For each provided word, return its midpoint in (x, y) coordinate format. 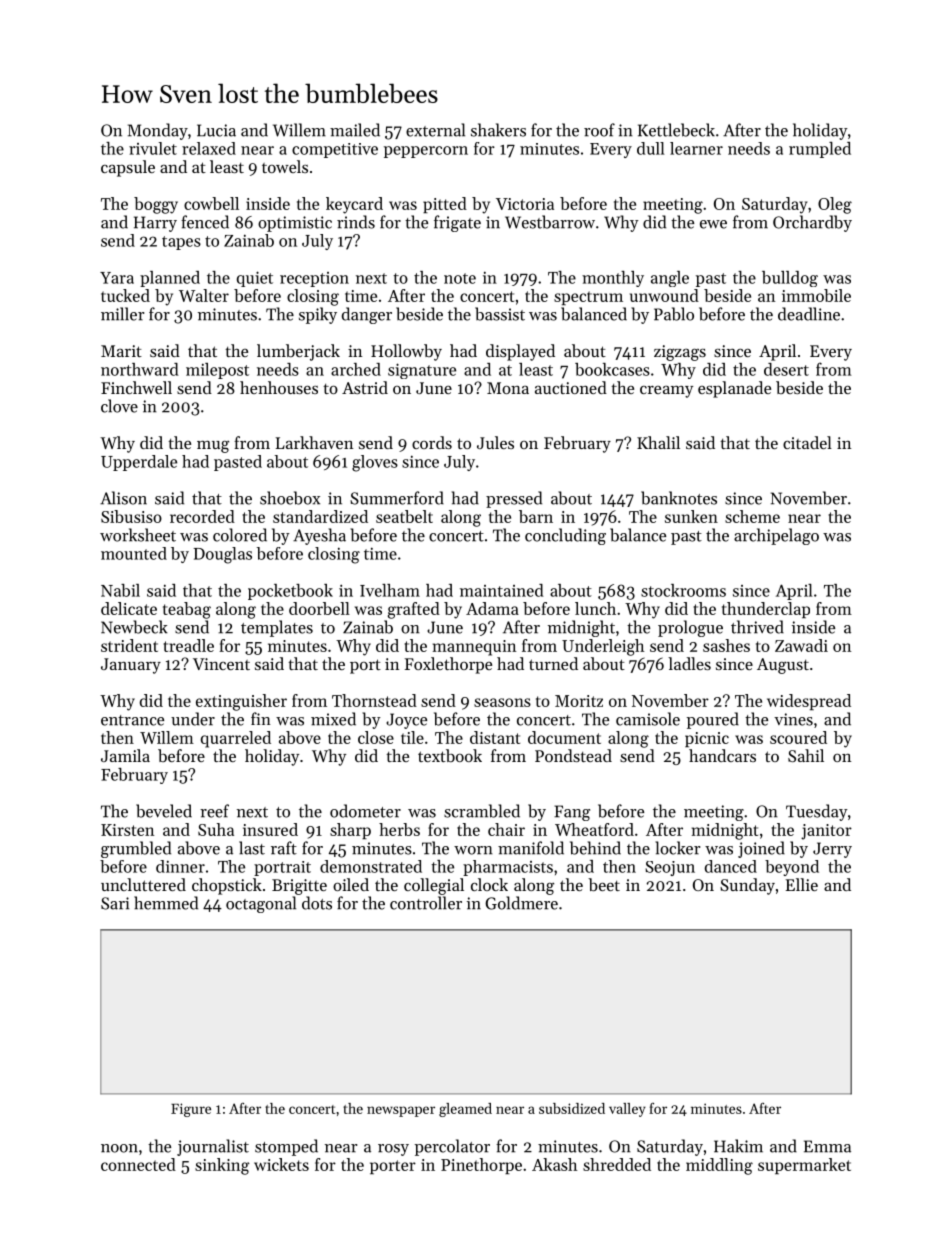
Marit (121, 351)
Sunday (747, 886)
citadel (807, 442)
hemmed (166, 903)
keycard (354, 205)
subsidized (572, 1108)
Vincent (221, 664)
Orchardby (812, 223)
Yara (117, 278)
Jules (495, 442)
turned (553, 663)
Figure (191, 1110)
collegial (434, 886)
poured (713, 720)
